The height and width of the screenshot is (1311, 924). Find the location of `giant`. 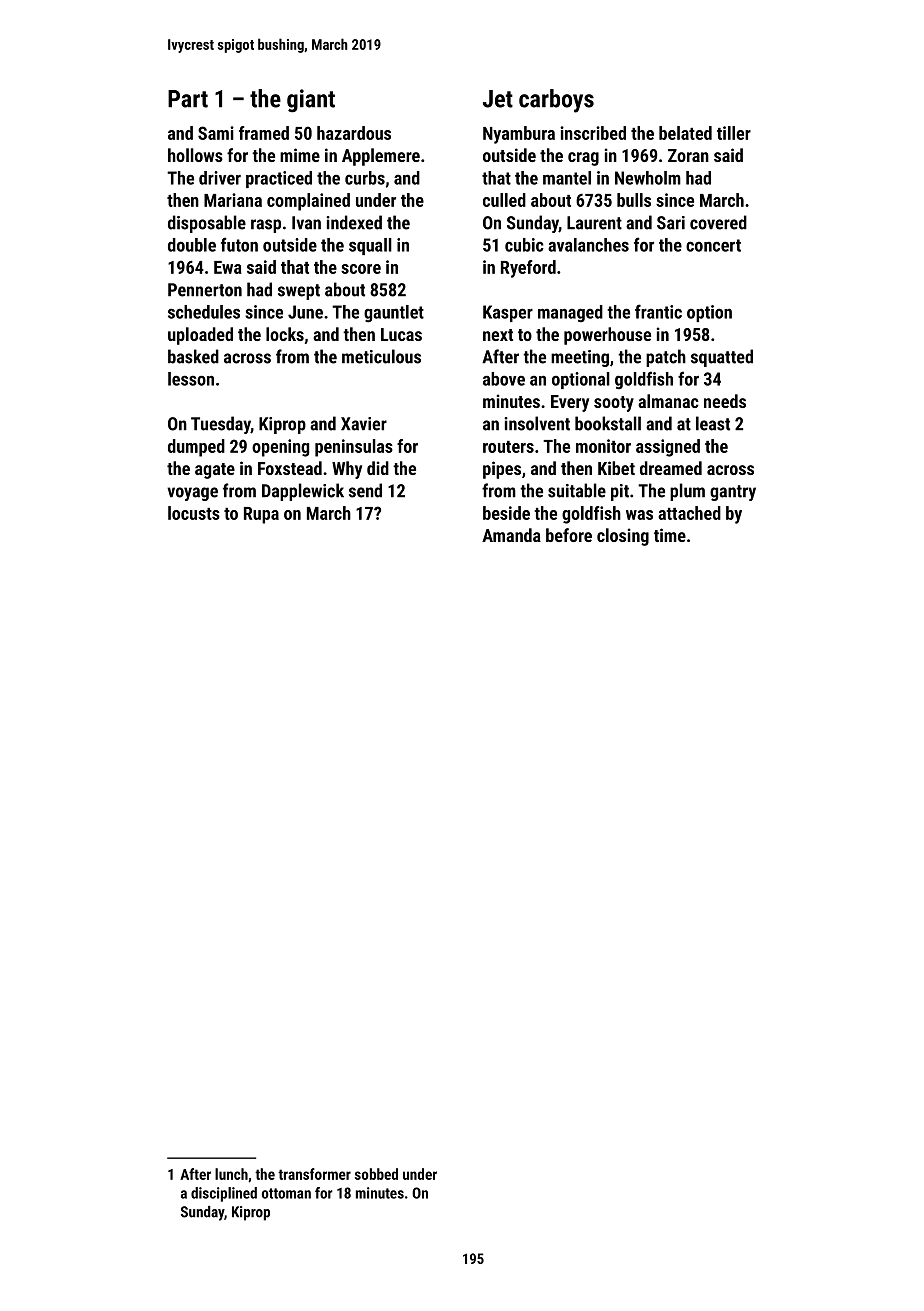

giant is located at coordinates (311, 101).
